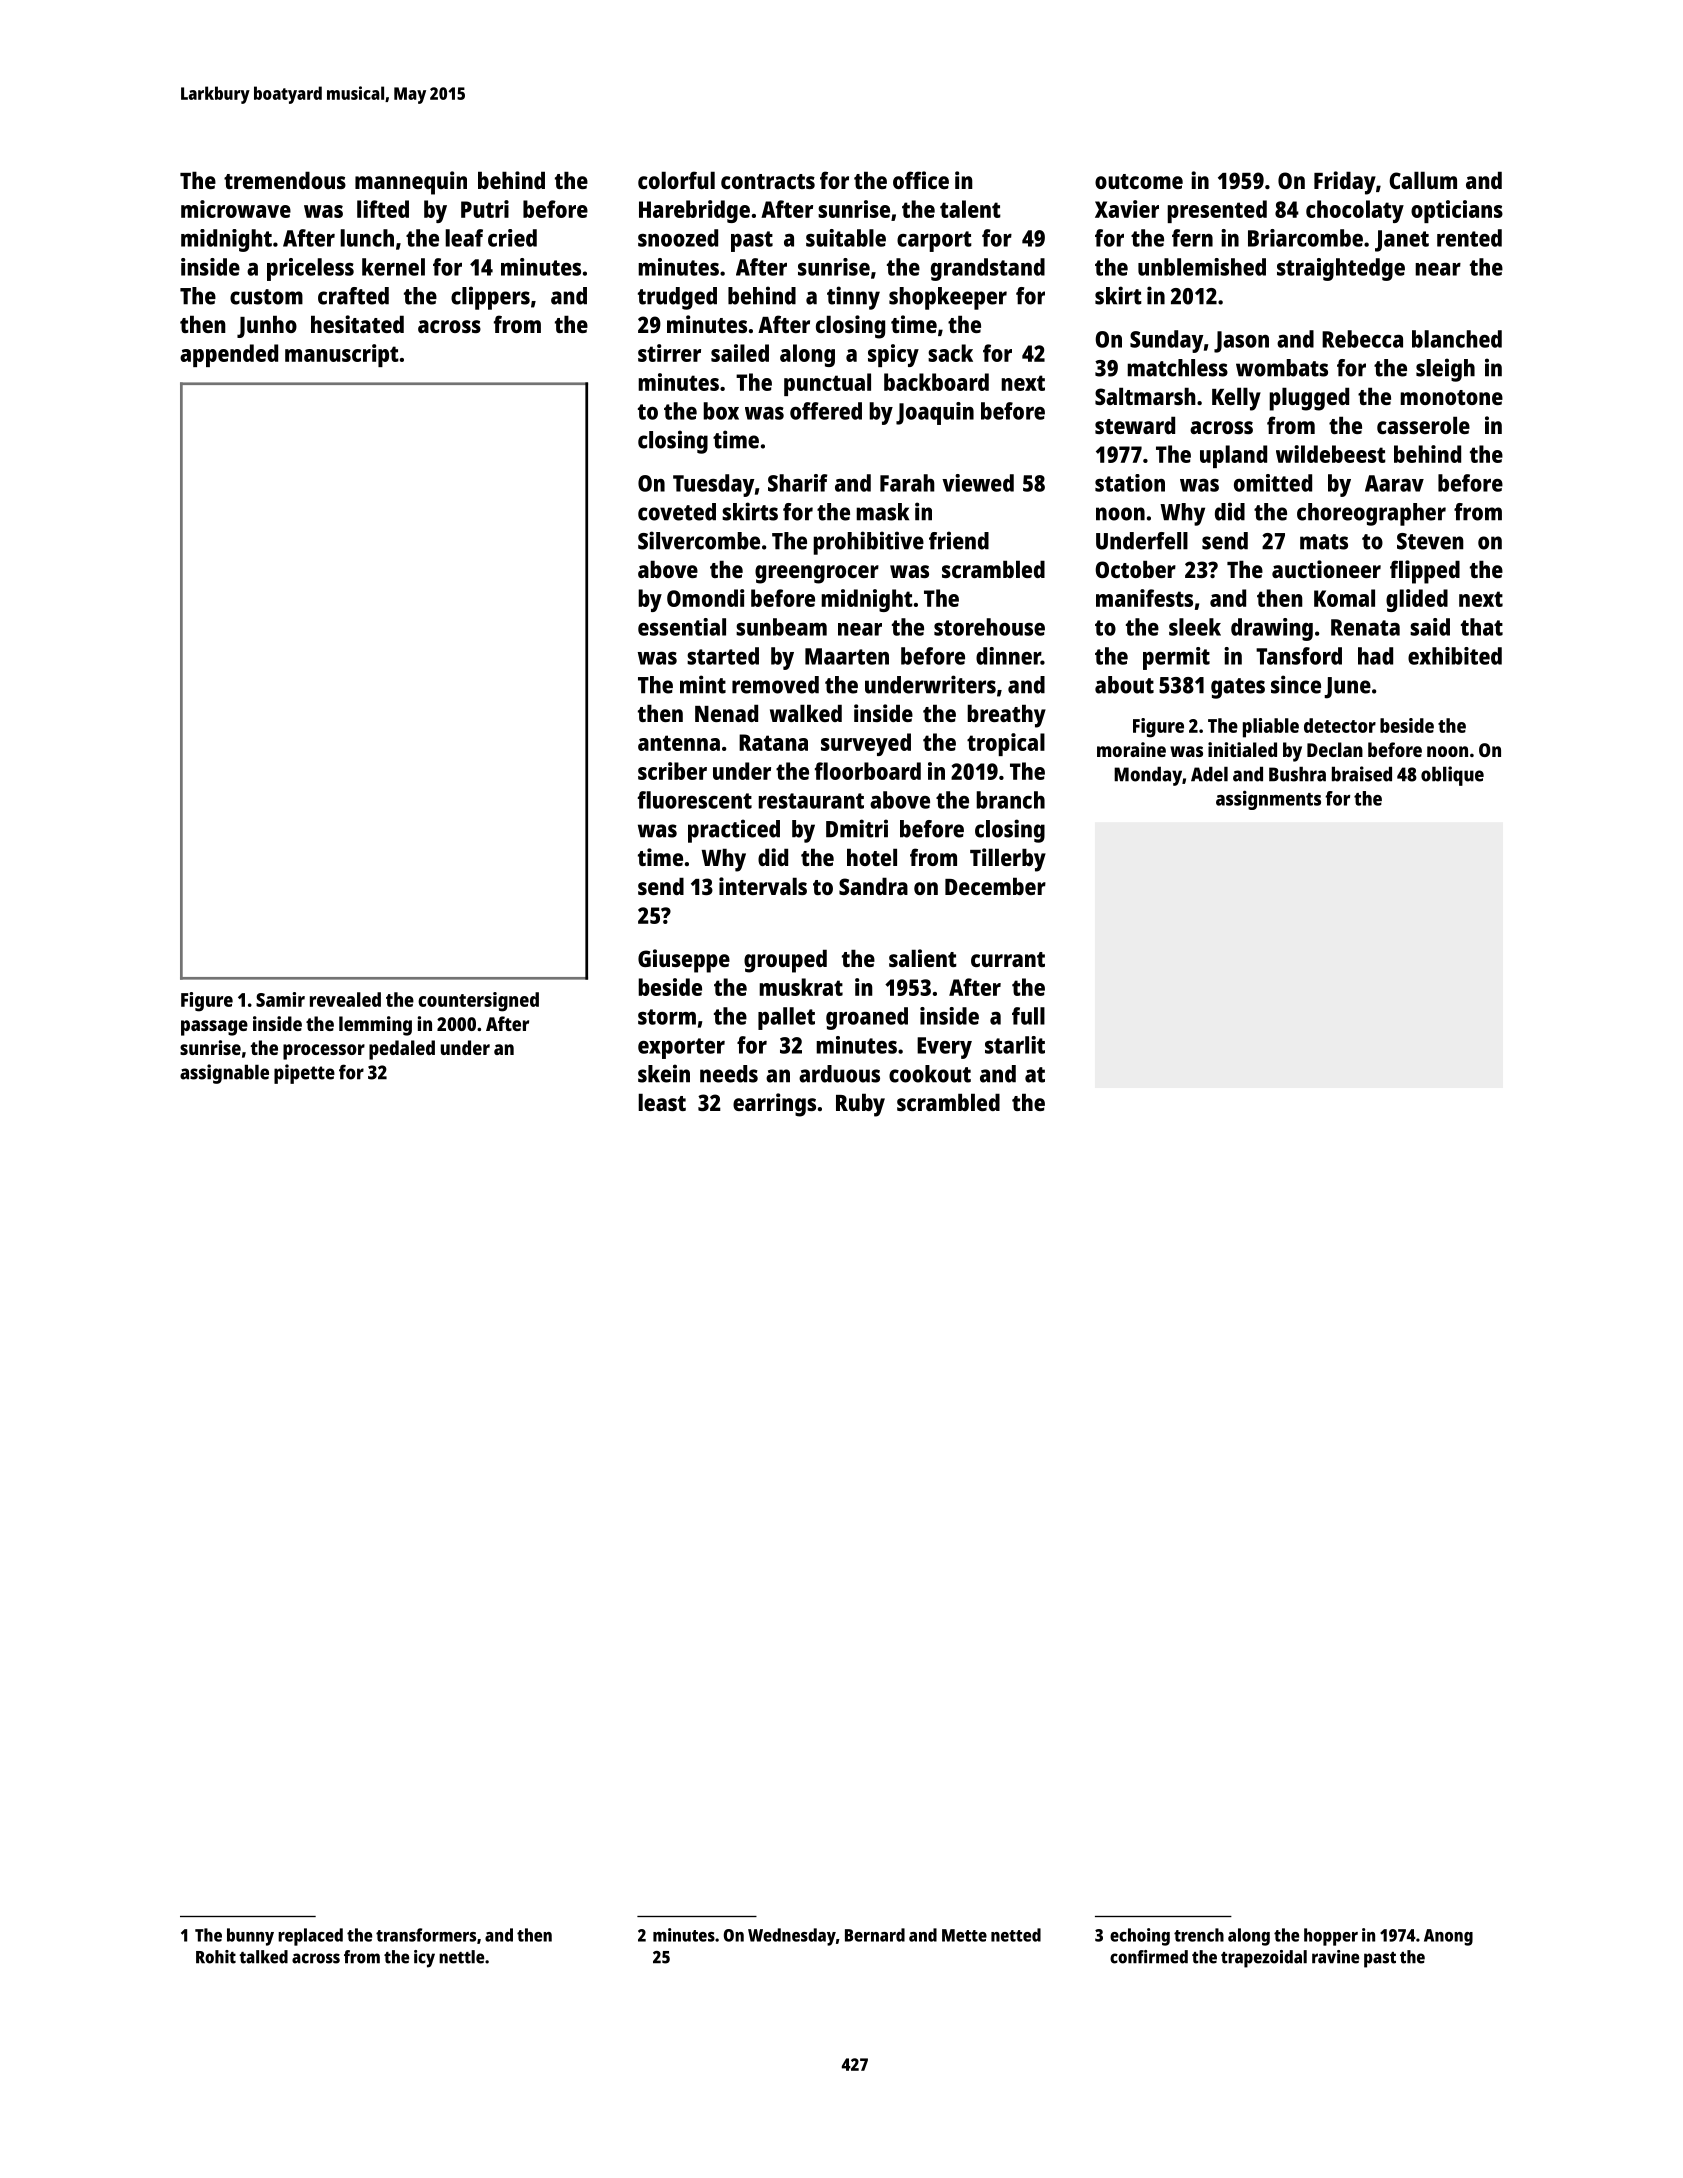  Describe the element at coordinates (1335, 1957) in the page. I see `ravine` at that location.
